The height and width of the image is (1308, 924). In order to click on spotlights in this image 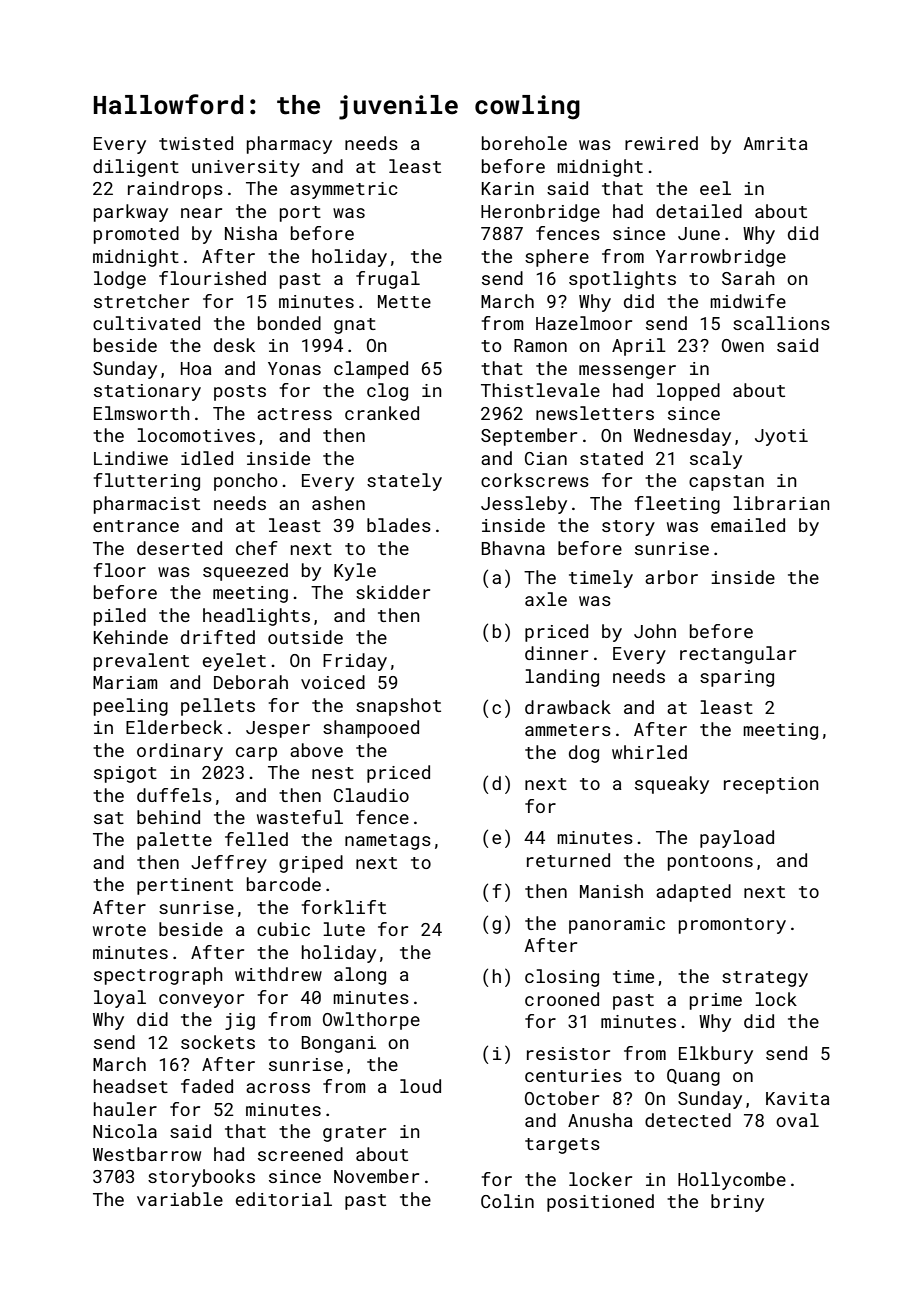, I will do `click(622, 280)`.
